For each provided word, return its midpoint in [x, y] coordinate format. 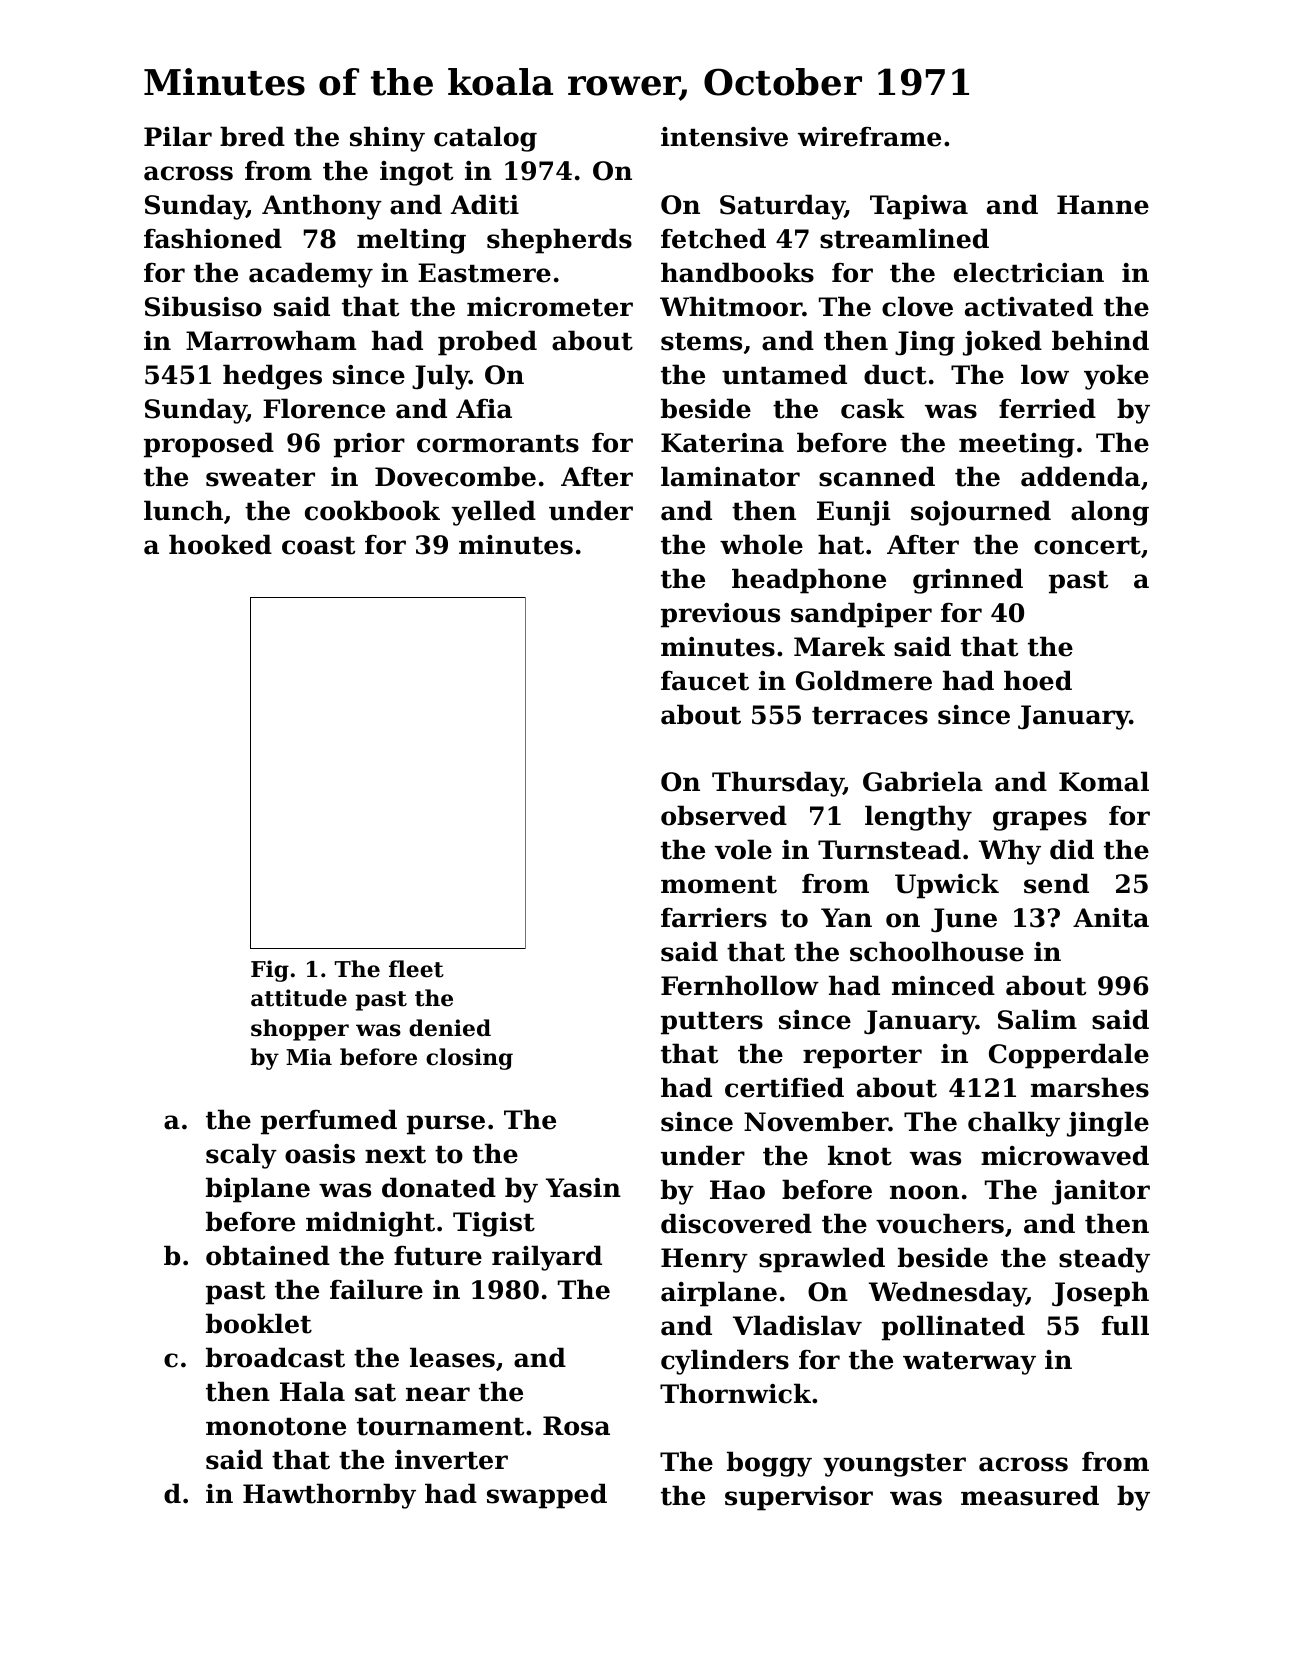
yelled [493, 513]
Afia [484, 409]
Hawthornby [329, 1496]
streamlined [904, 238]
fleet [416, 969]
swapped [547, 1496]
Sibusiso [203, 306]
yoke [1116, 377]
